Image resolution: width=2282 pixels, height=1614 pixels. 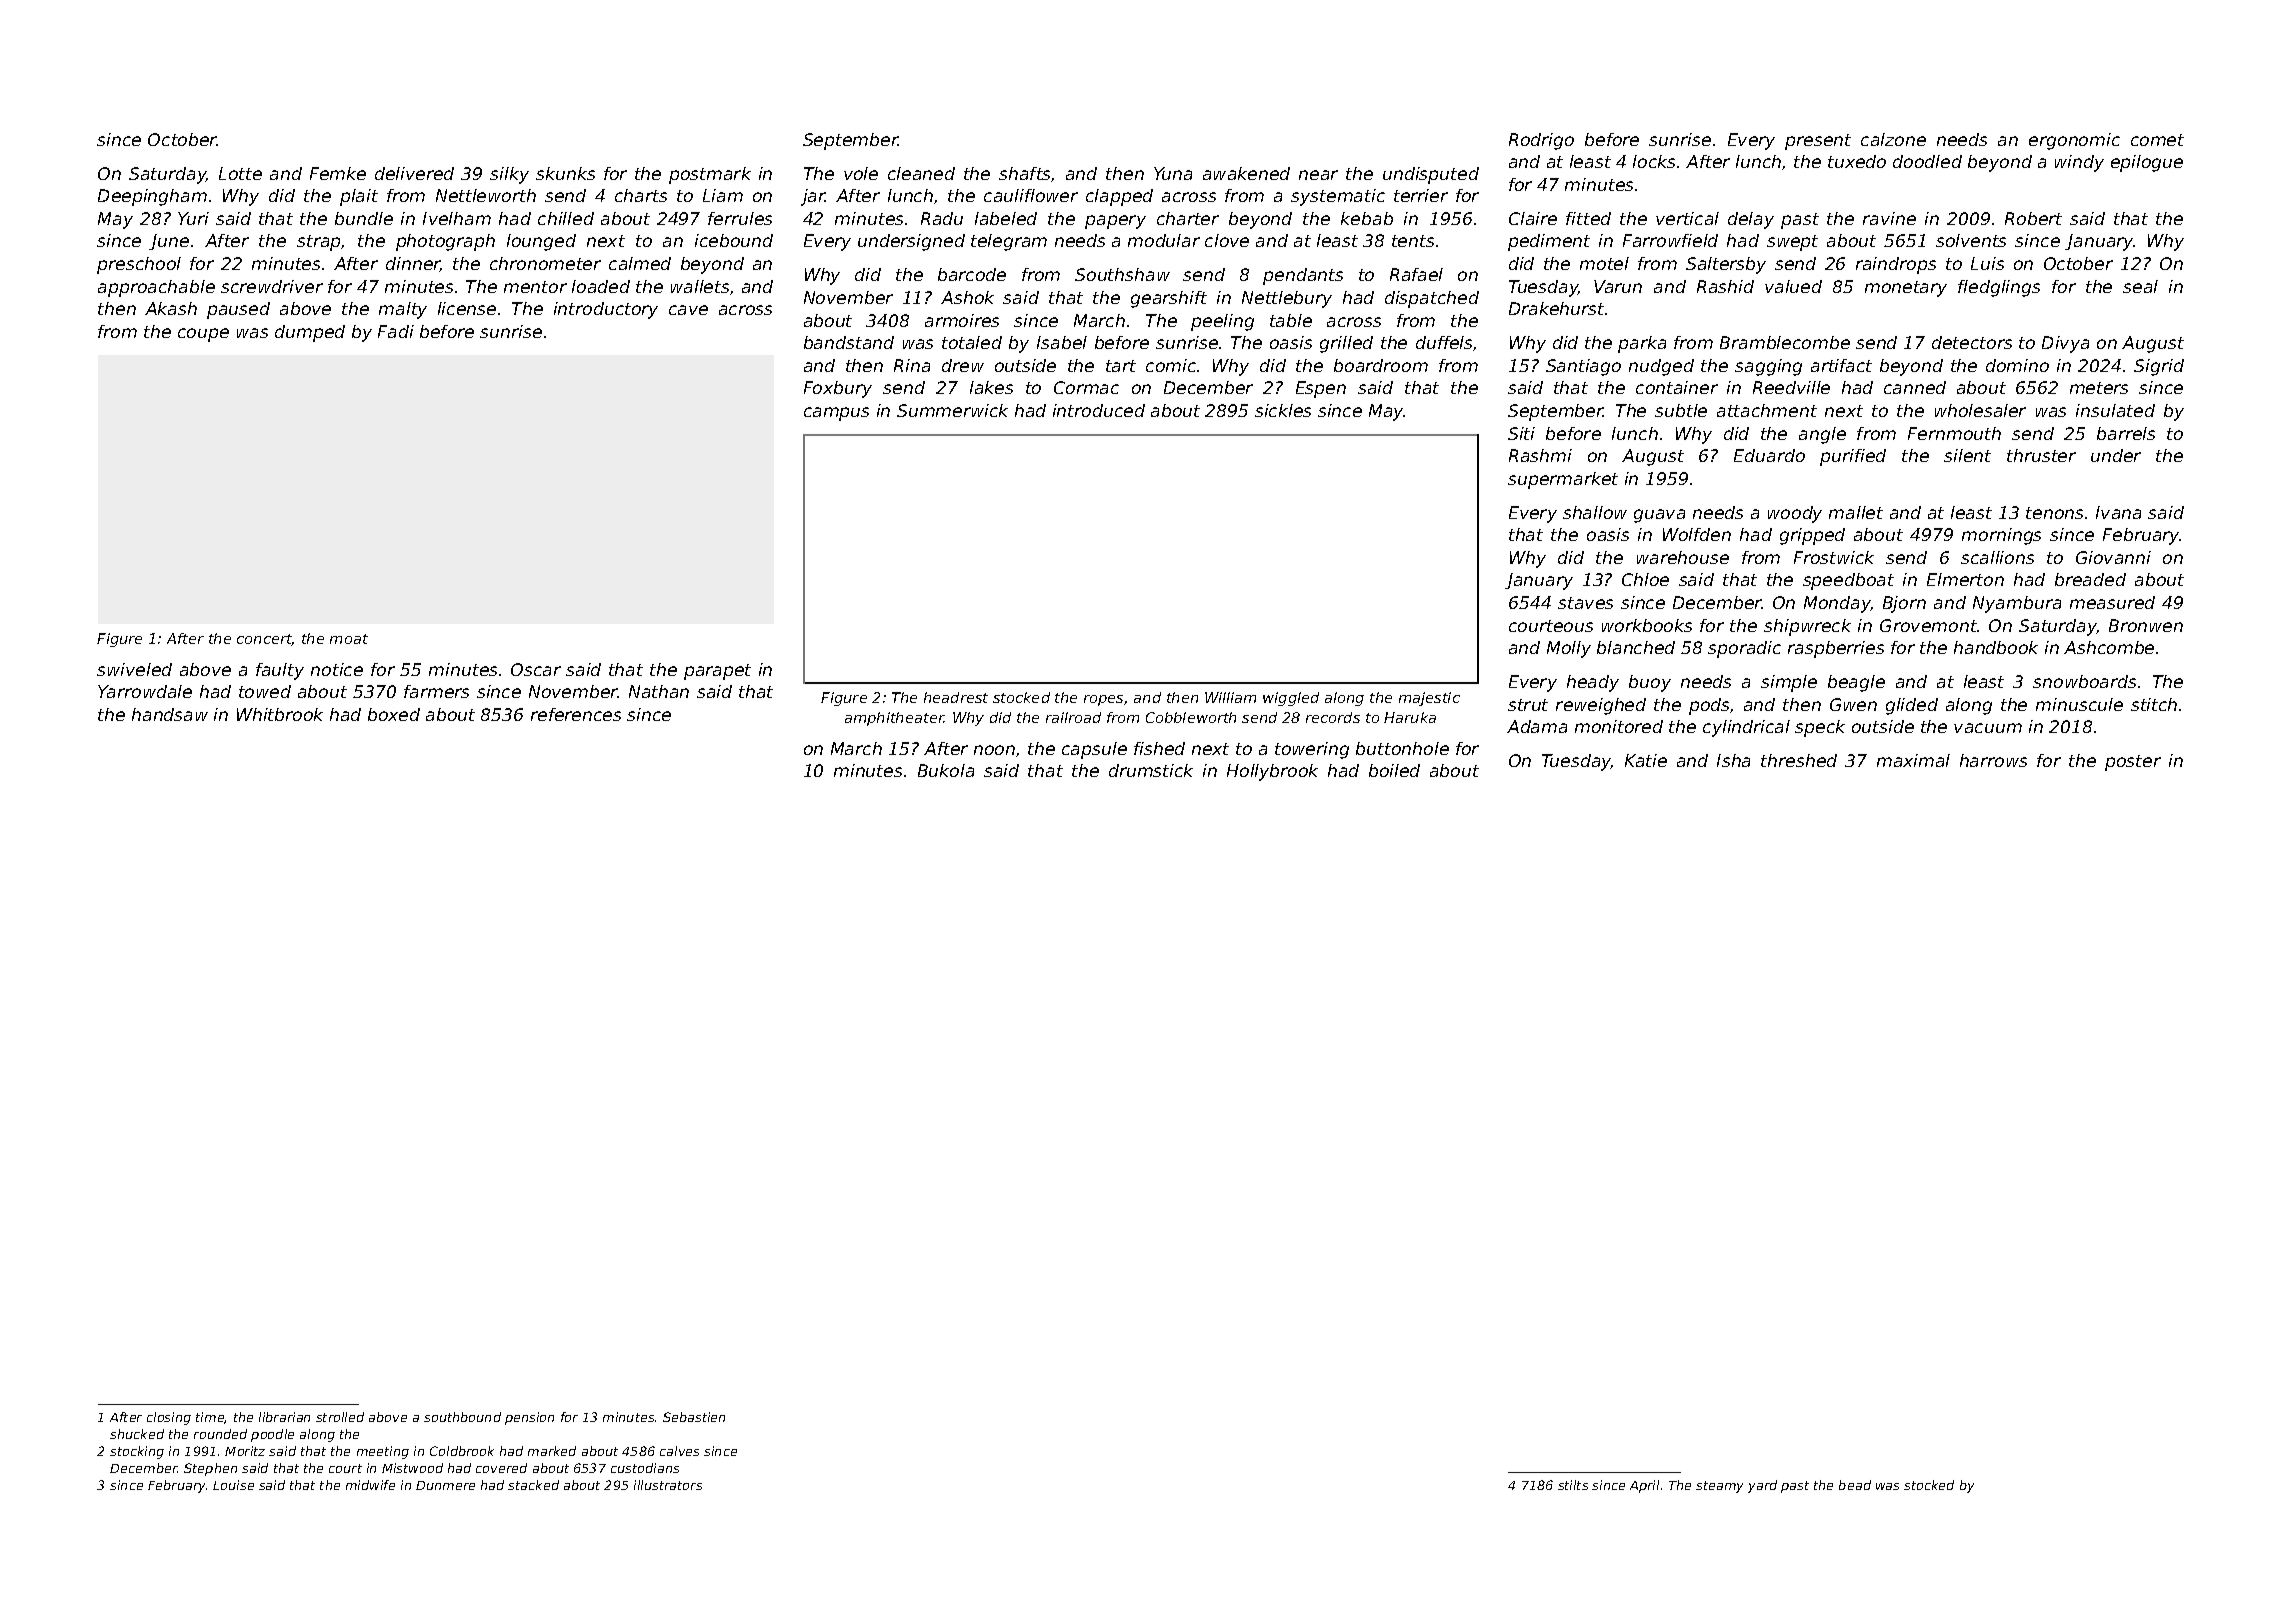 What do you see at coordinates (679, 1451) in the screenshot?
I see `calves` at bounding box center [679, 1451].
